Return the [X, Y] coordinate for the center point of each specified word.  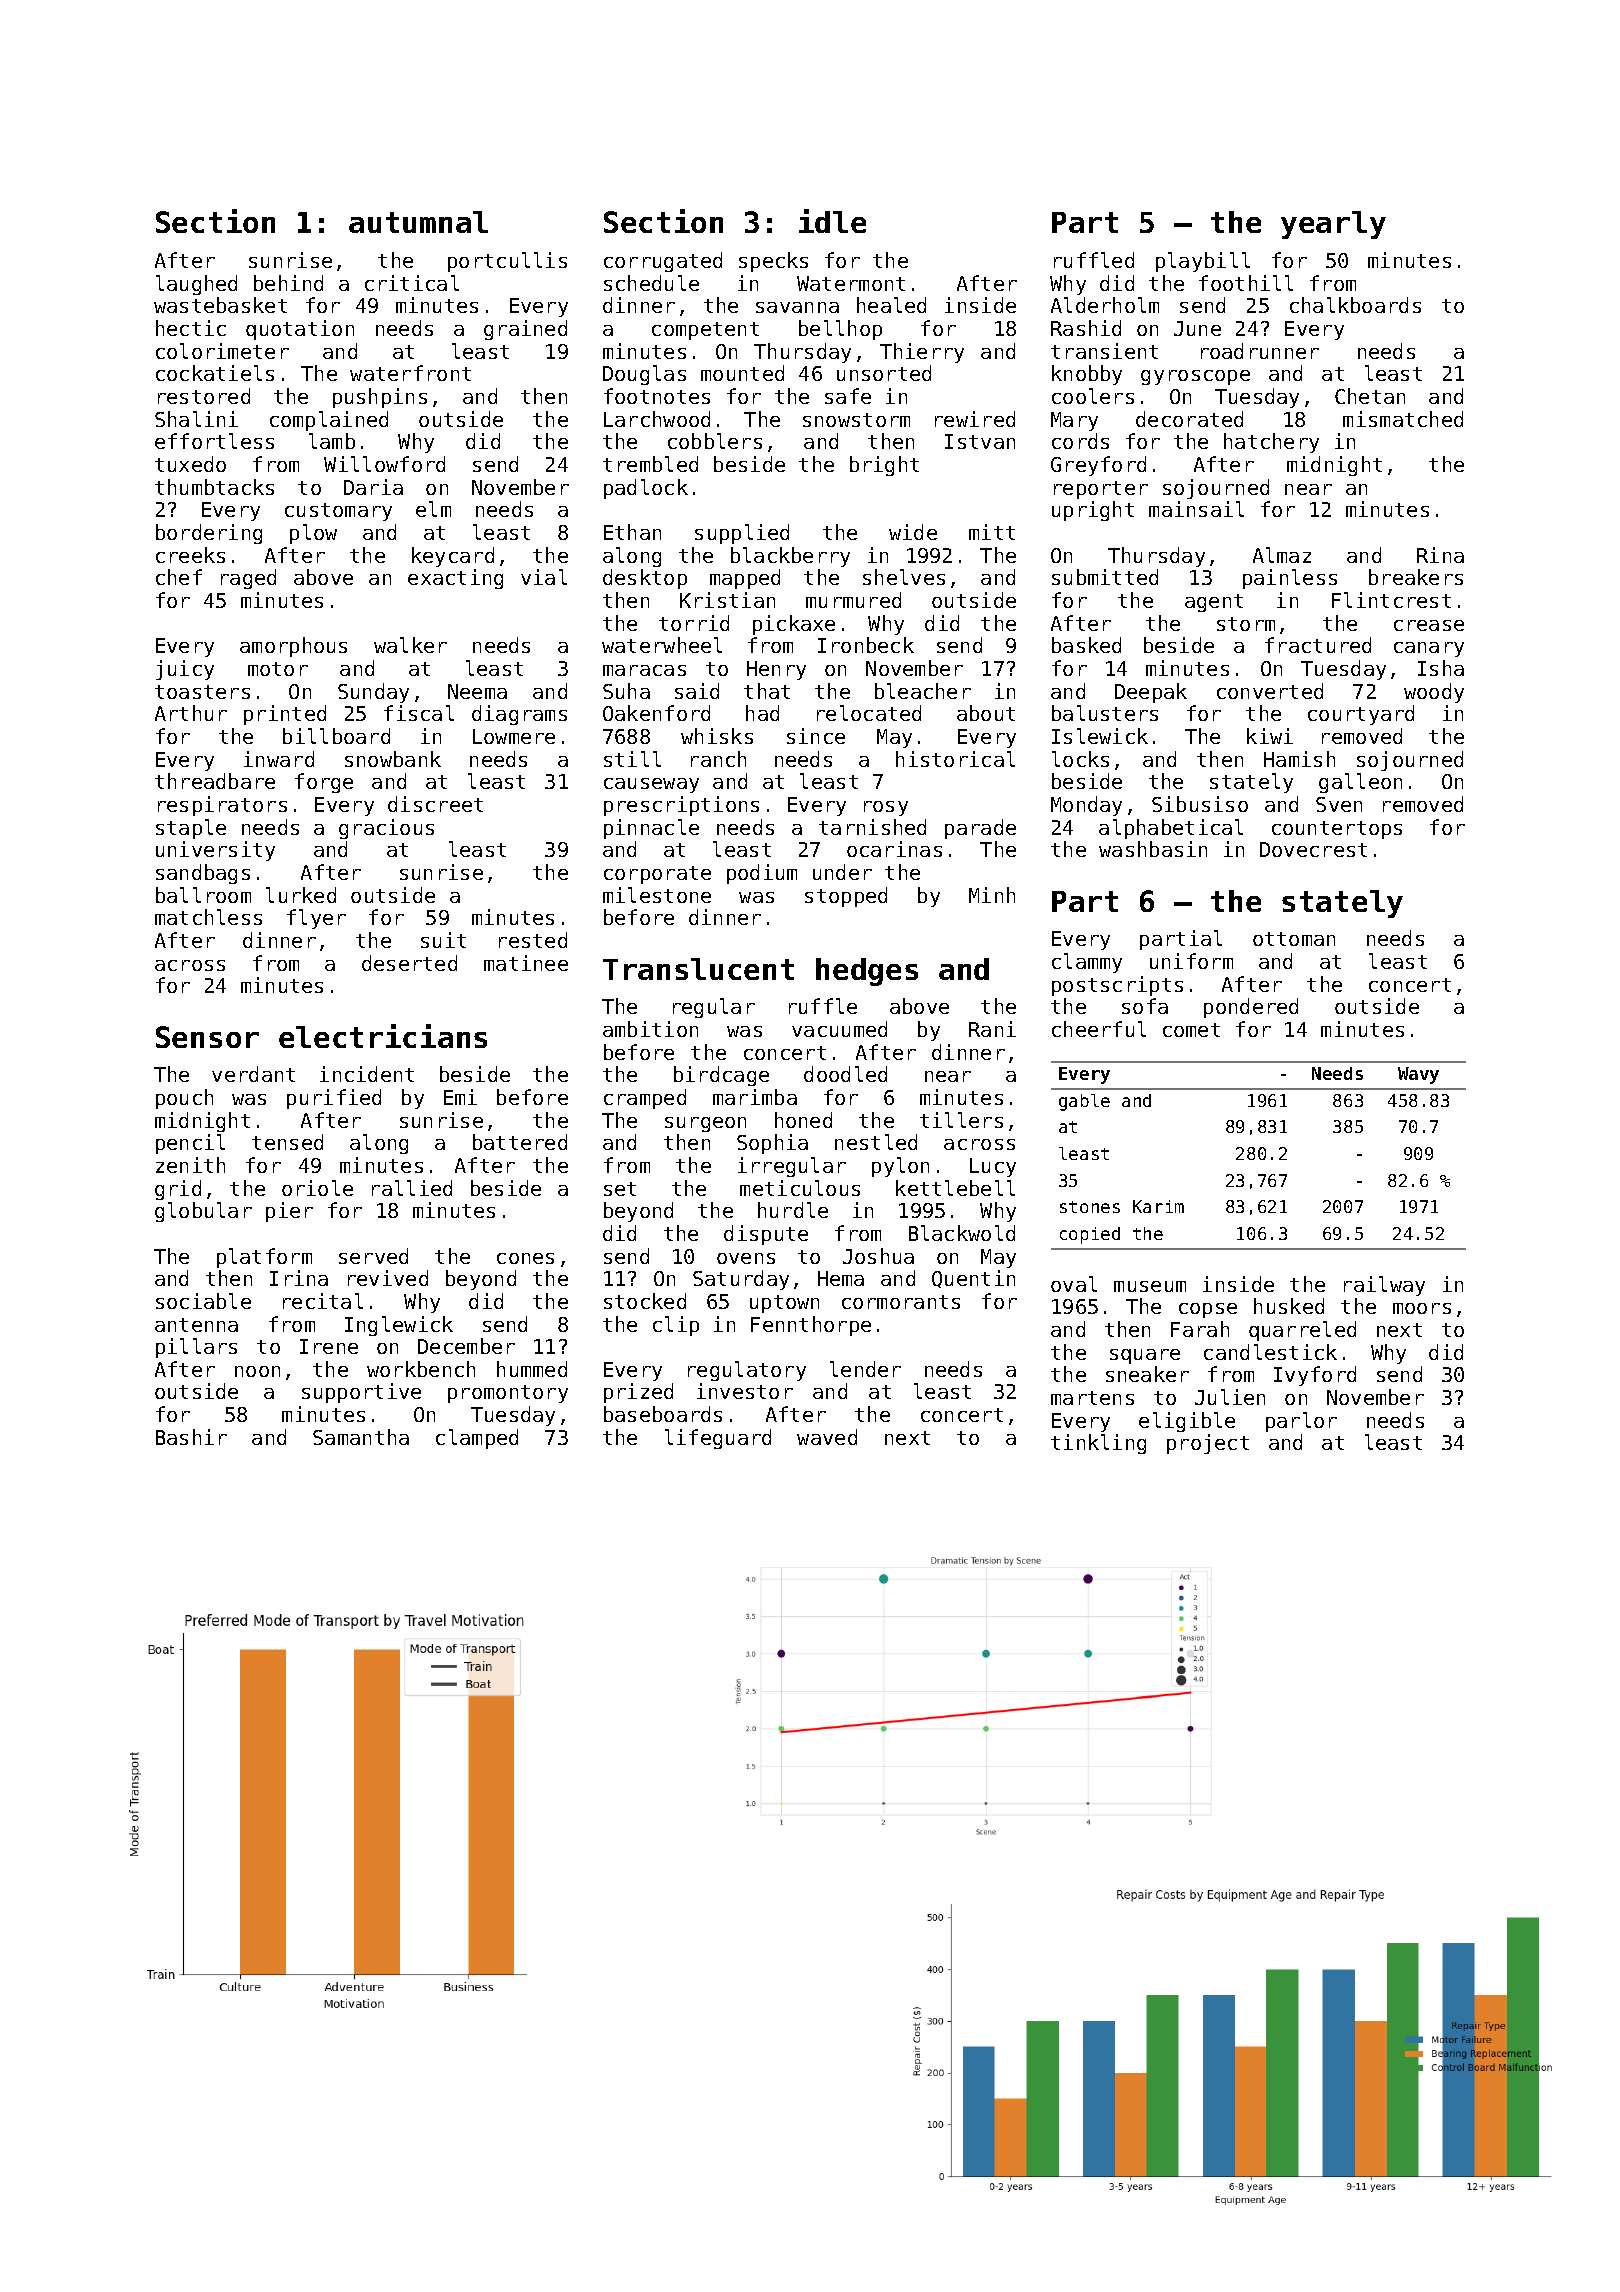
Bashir [191, 1437]
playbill [1203, 262]
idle [832, 221]
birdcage [721, 1076]
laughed [196, 285]
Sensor [207, 1037]
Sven [1339, 804]
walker [410, 645]
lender [865, 1369]
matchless [208, 917]
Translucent [698, 969]
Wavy [1418, 1075]
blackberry [790, 557]
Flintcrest [1391, 600]
